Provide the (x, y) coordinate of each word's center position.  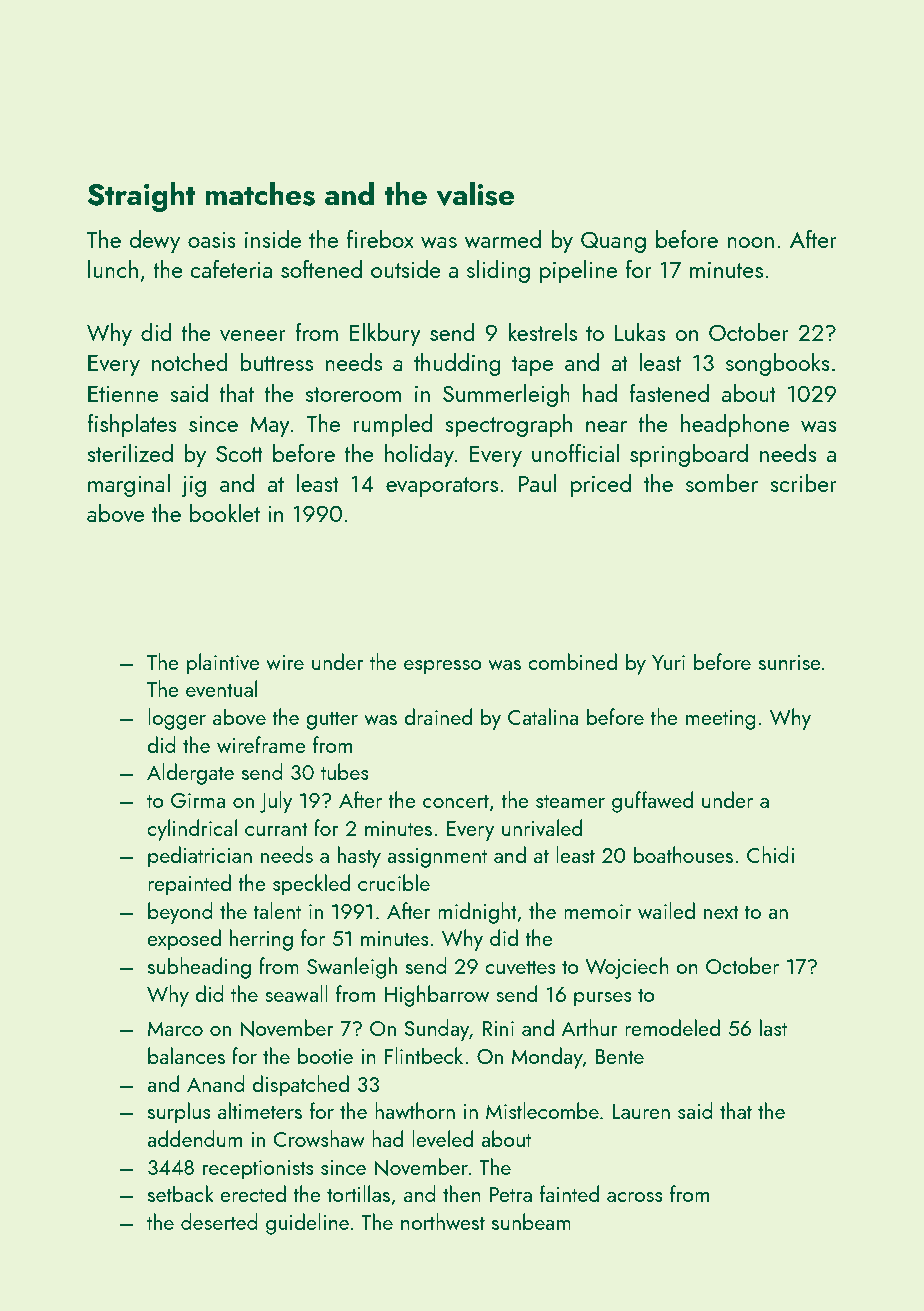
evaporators (442, 487)
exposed (184, 940)
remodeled (672, 1027)
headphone (735, 425)
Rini (498, 1028)
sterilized (130, 453)
